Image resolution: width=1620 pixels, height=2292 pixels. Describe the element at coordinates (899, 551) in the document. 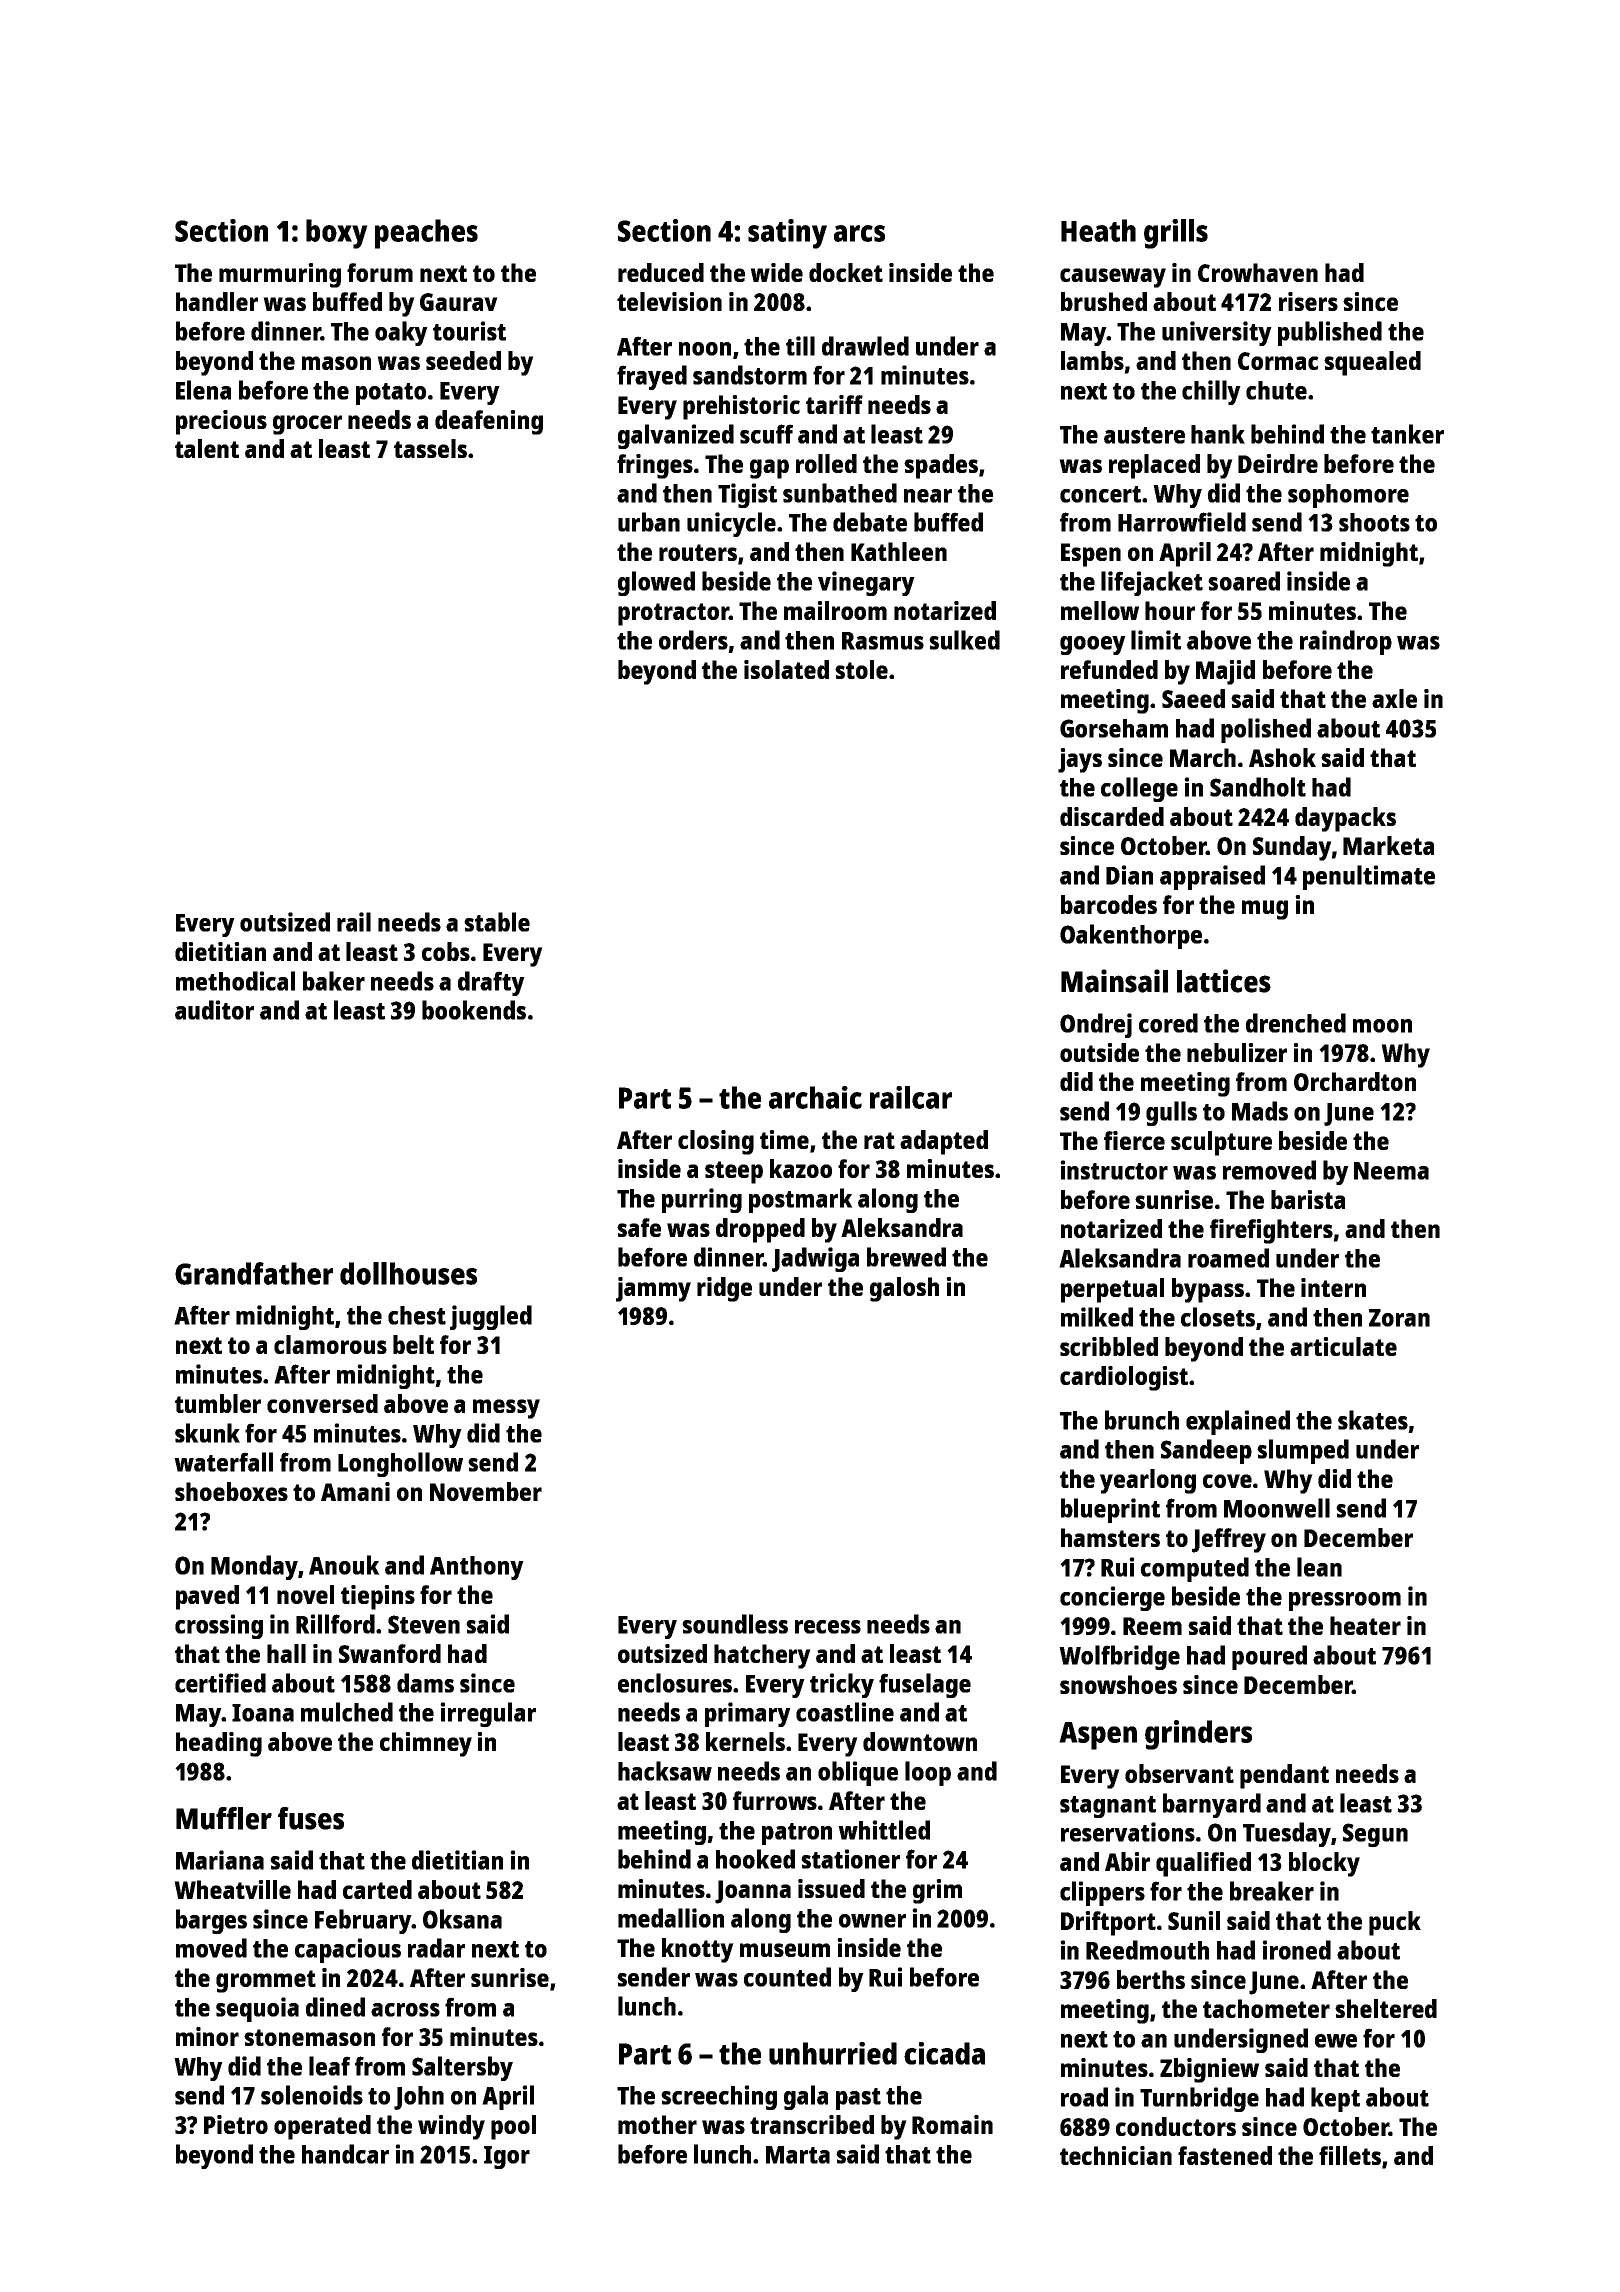

I see `Kathleen` at that location.
